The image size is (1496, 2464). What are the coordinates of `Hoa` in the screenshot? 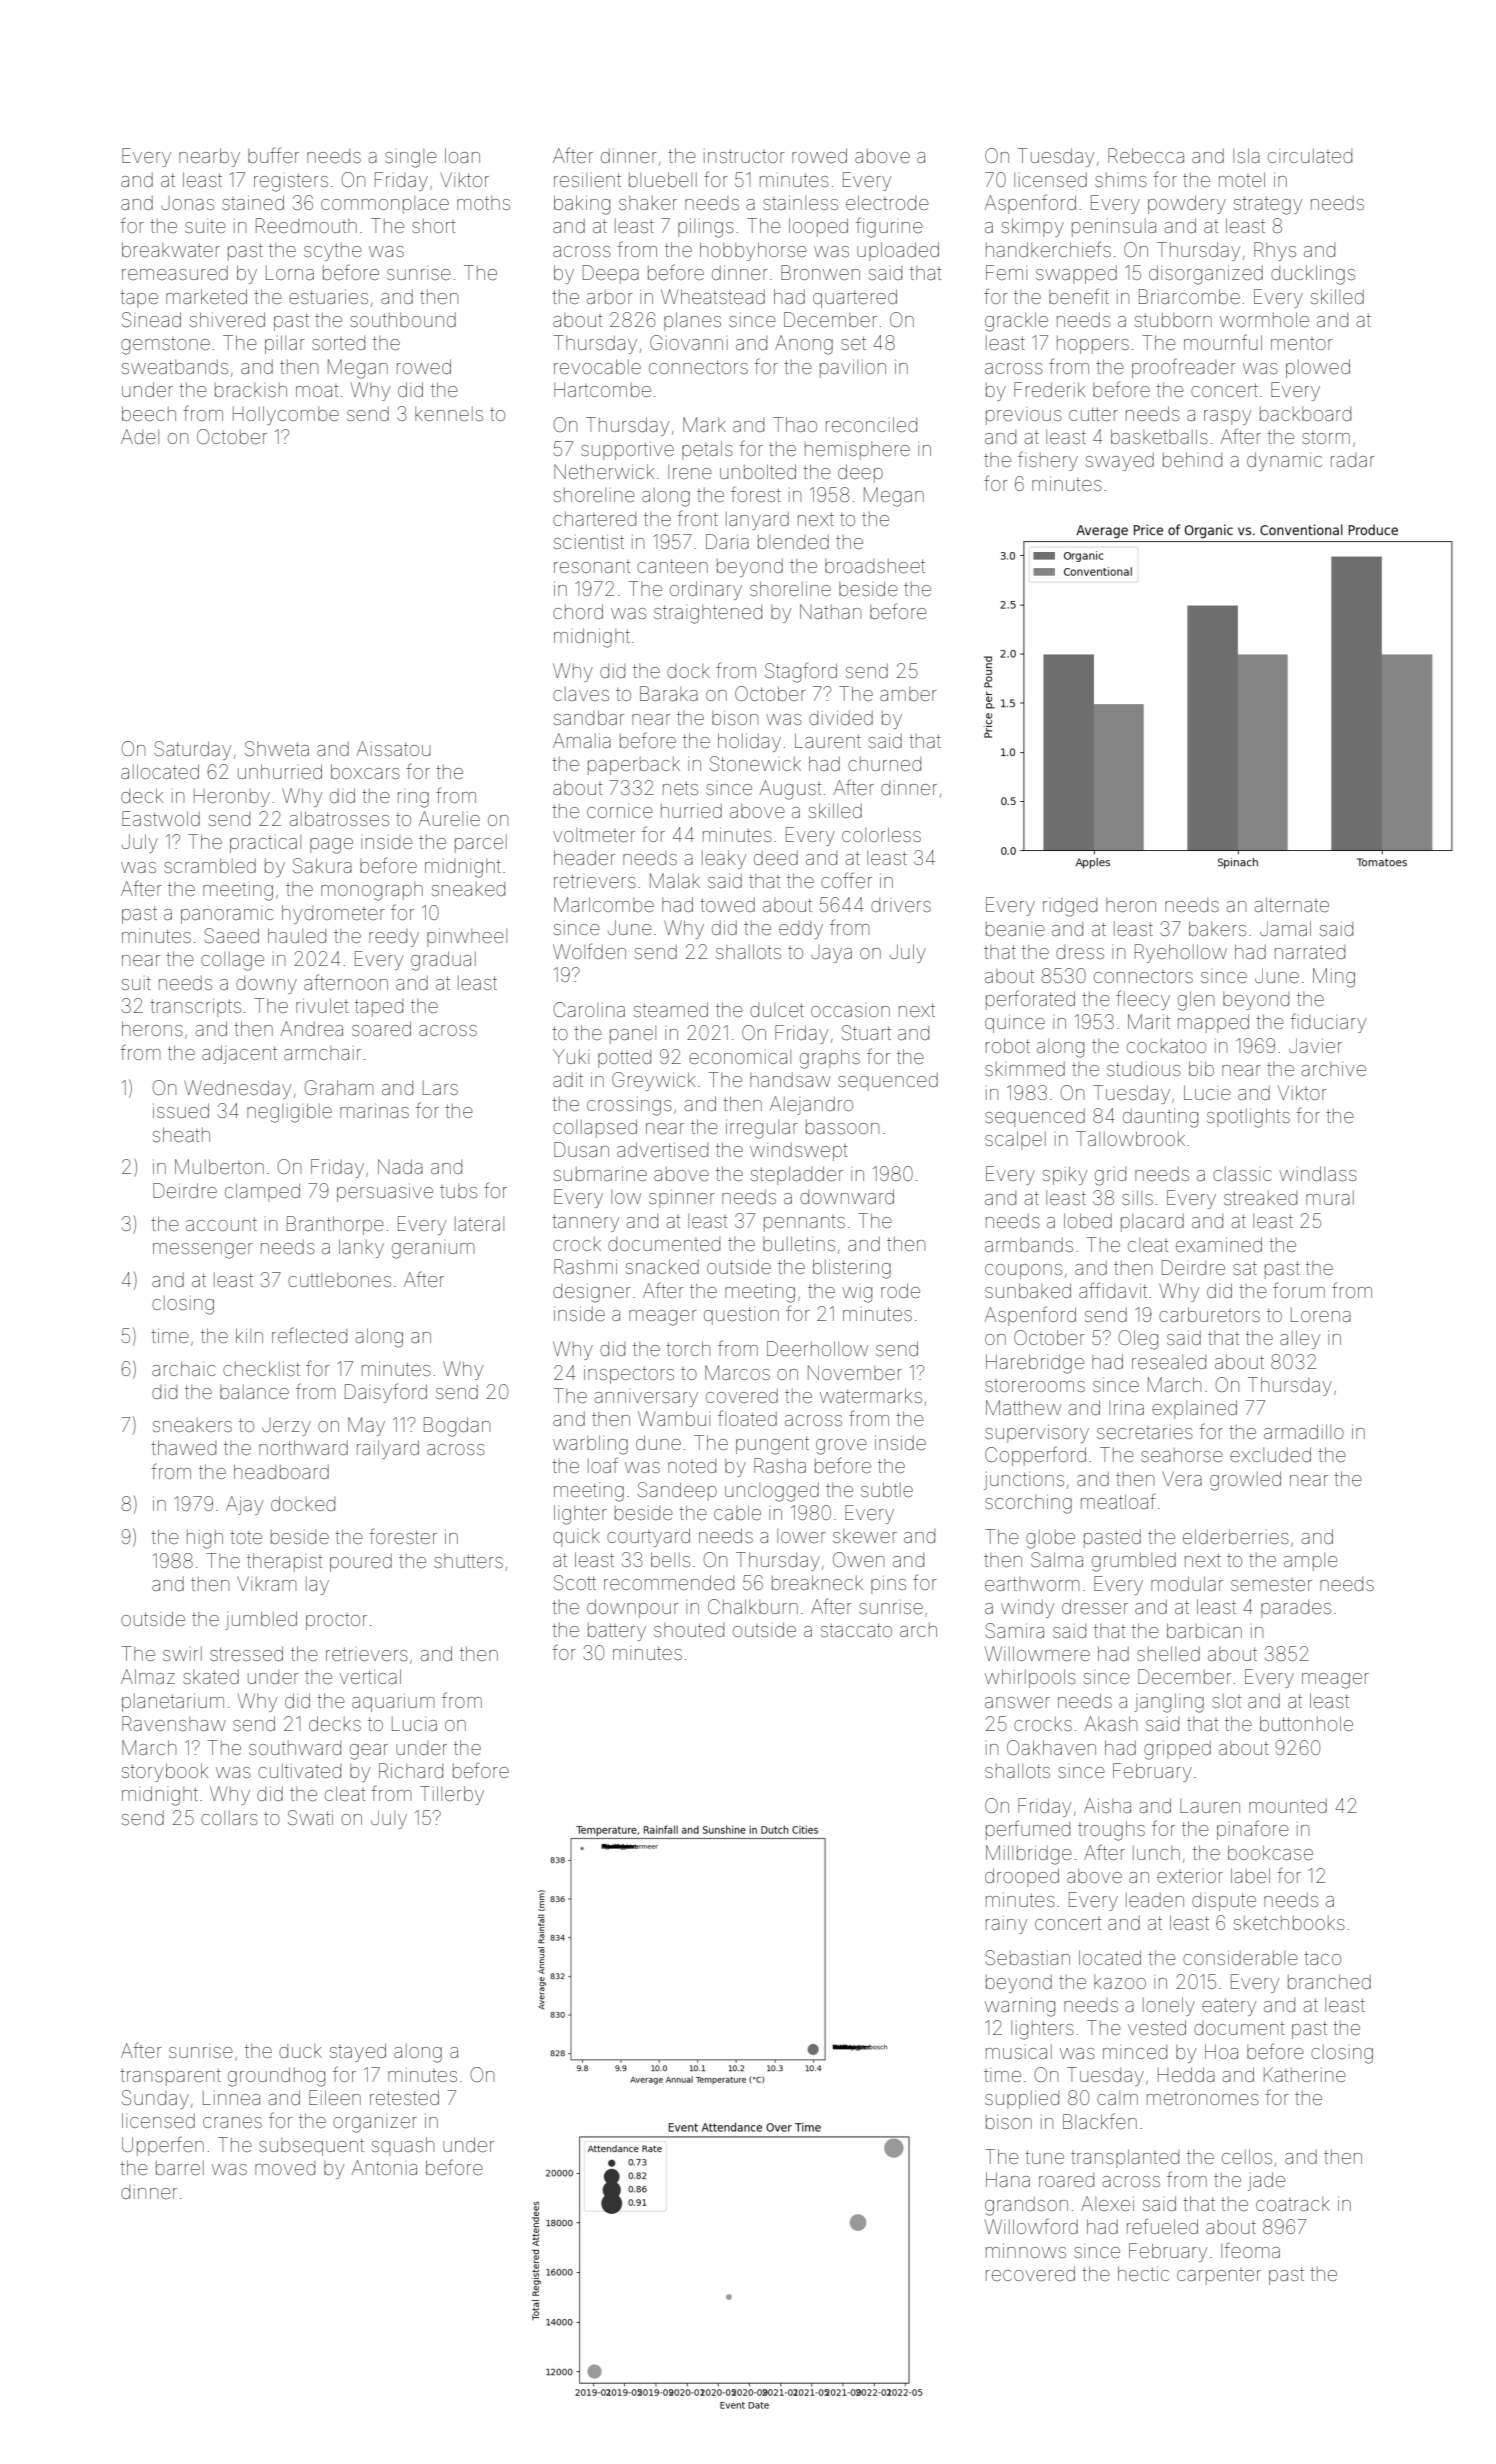 It's located at (1221, 2051).
